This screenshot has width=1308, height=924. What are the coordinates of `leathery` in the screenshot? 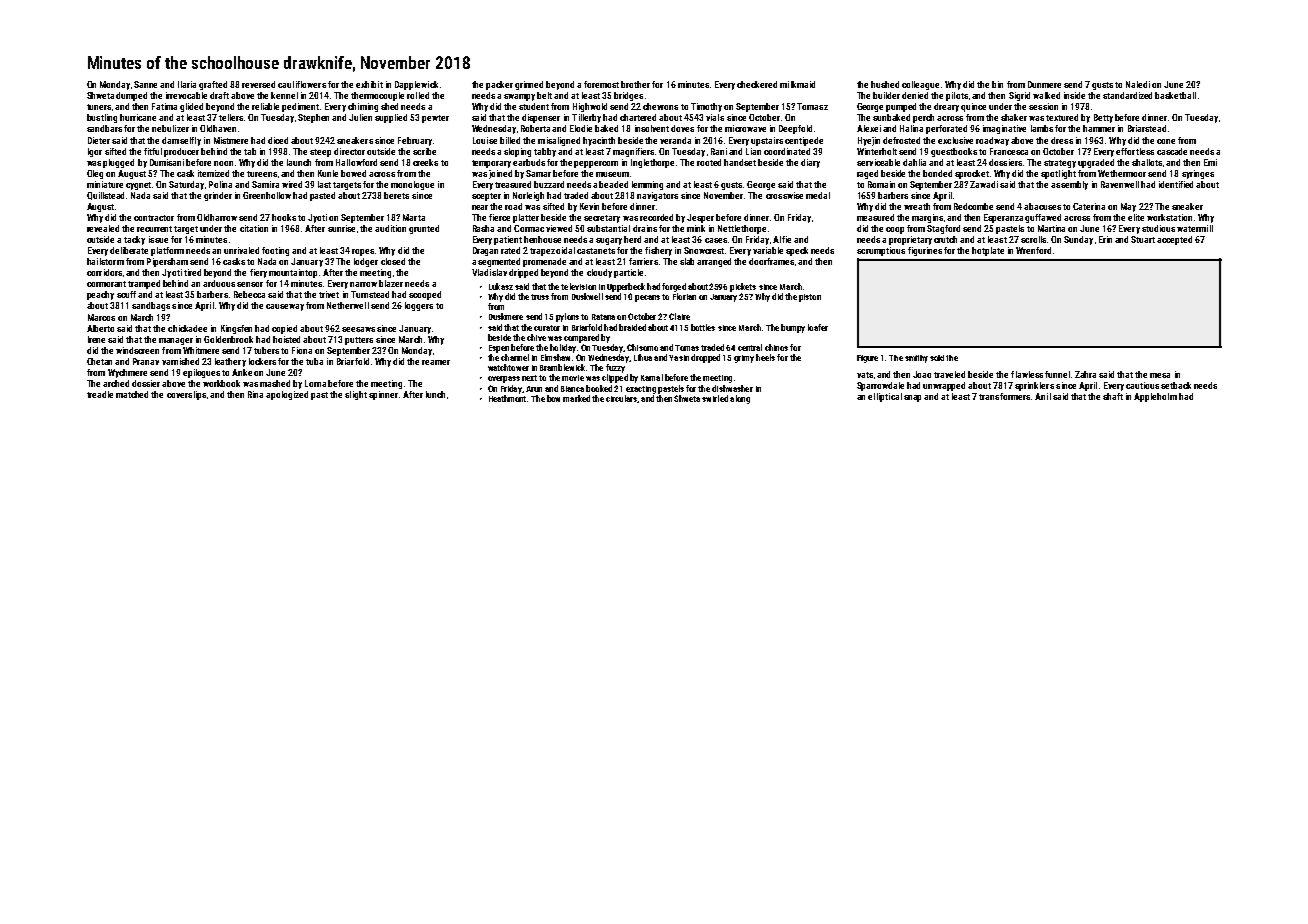 It's located at (230, 362).
